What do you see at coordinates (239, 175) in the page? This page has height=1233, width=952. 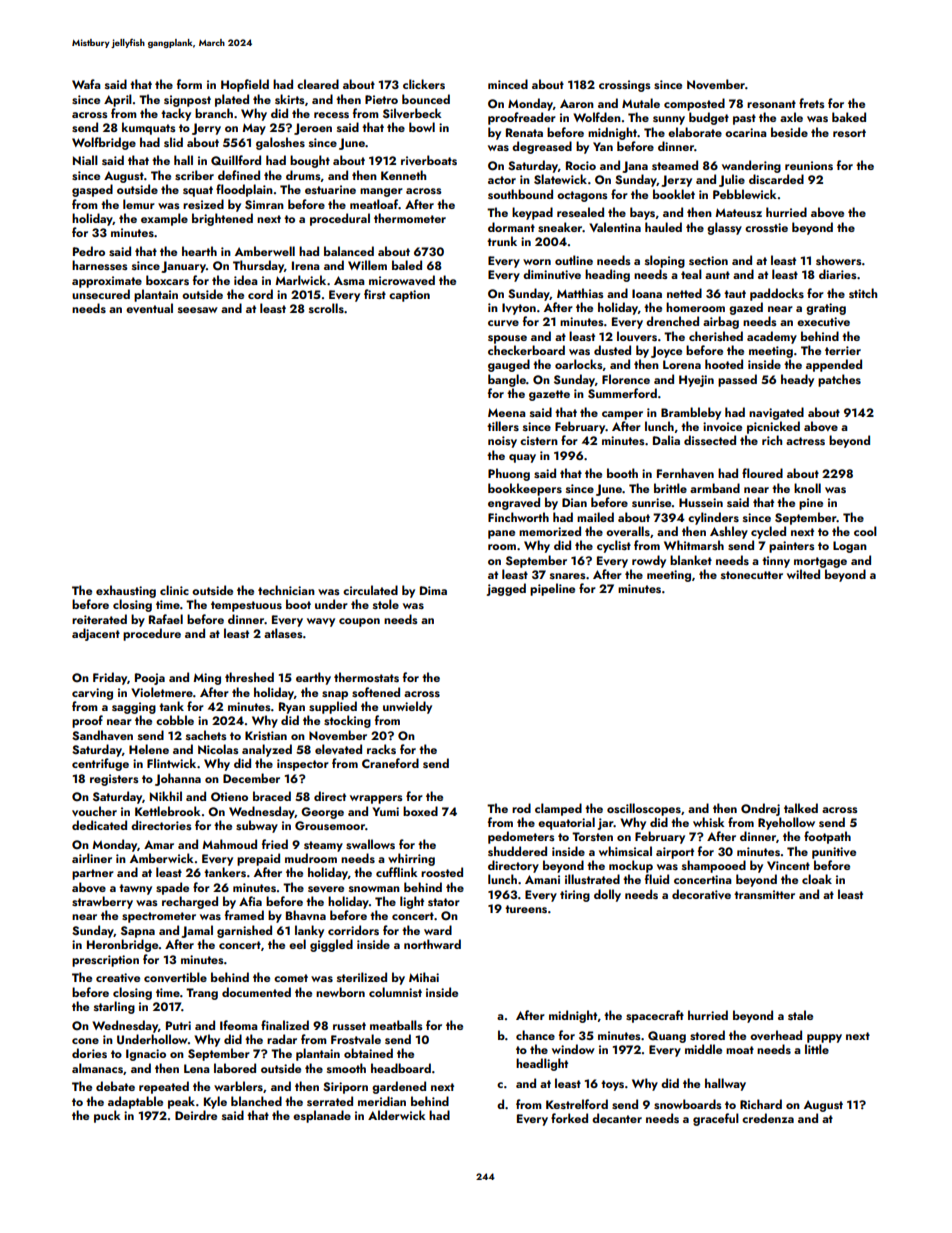 I see `defined` at bounding box center [239, 175].
